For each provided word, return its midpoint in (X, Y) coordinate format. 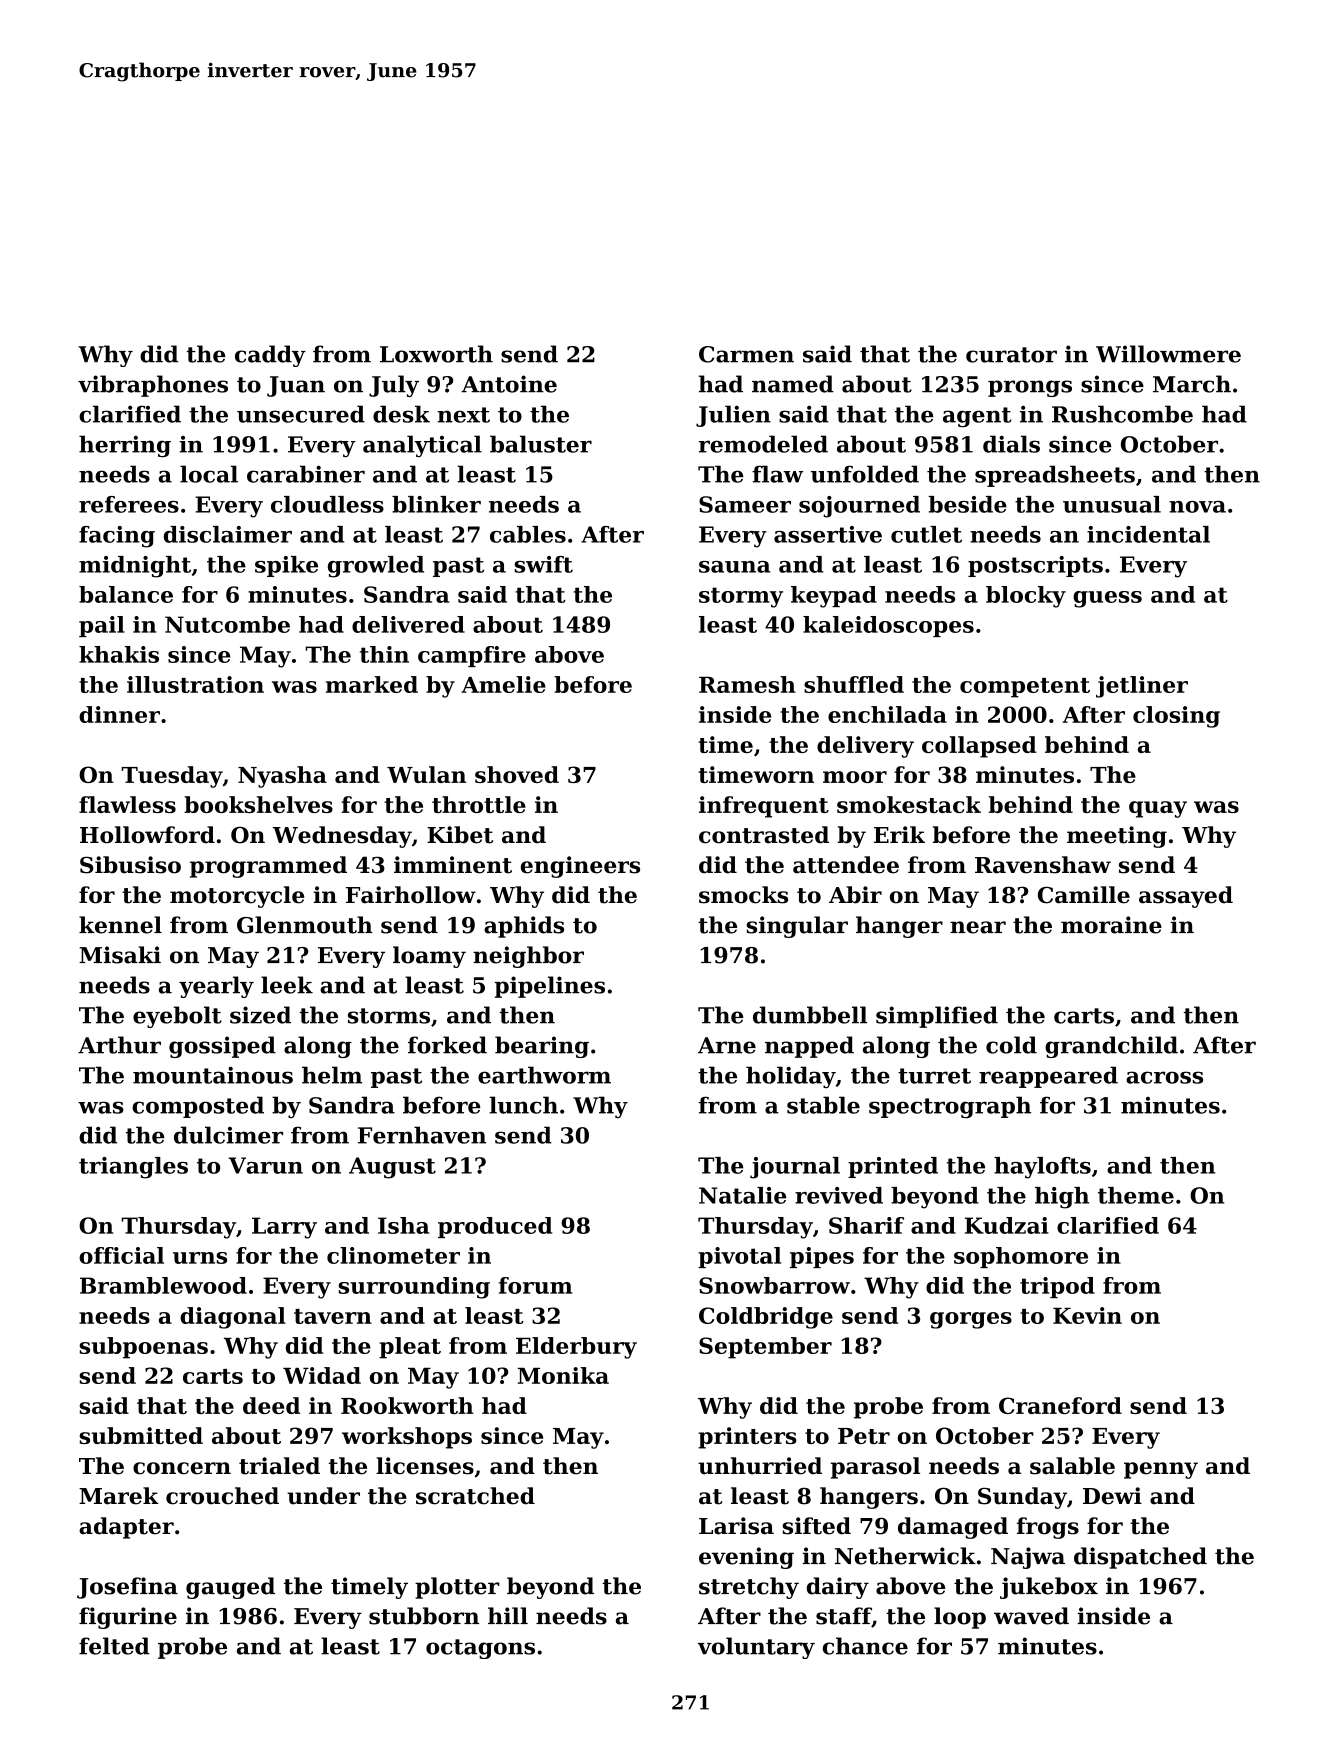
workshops (407, 1438)
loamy (429, 957)
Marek (119, 1496)
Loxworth (436, 354)
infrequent (764, 807)
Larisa (736, 1526)
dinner (119, 714)
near (978, 927)
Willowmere (1168, 354)
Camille (1084, 895)
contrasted (764, 835)
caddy (270, 356)
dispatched (1140, 1558)
